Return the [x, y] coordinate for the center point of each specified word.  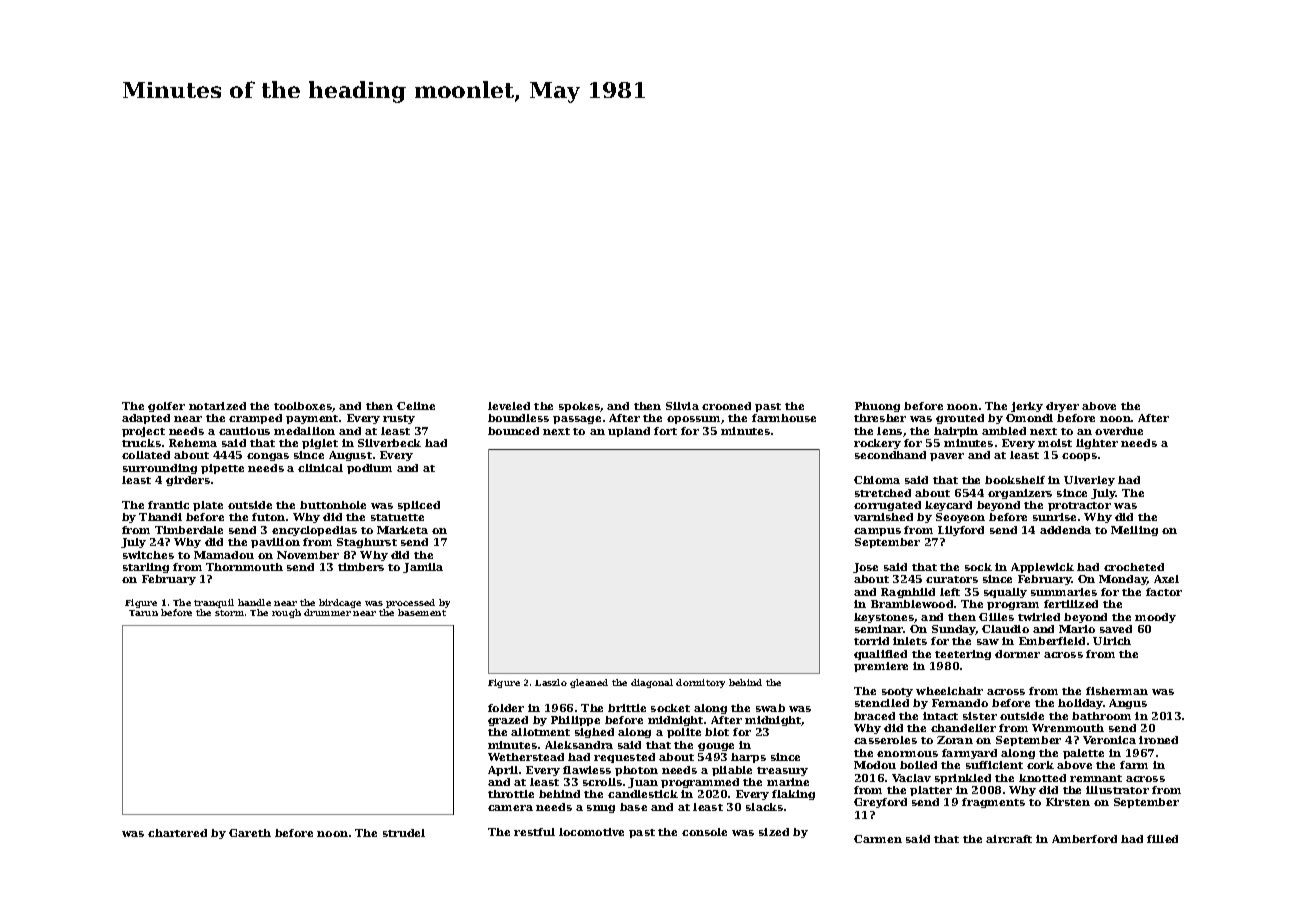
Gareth [250, 833]
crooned [726, 406]
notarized [217, 406]
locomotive [591, 832]
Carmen [878, 839]
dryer [1062, 407]
